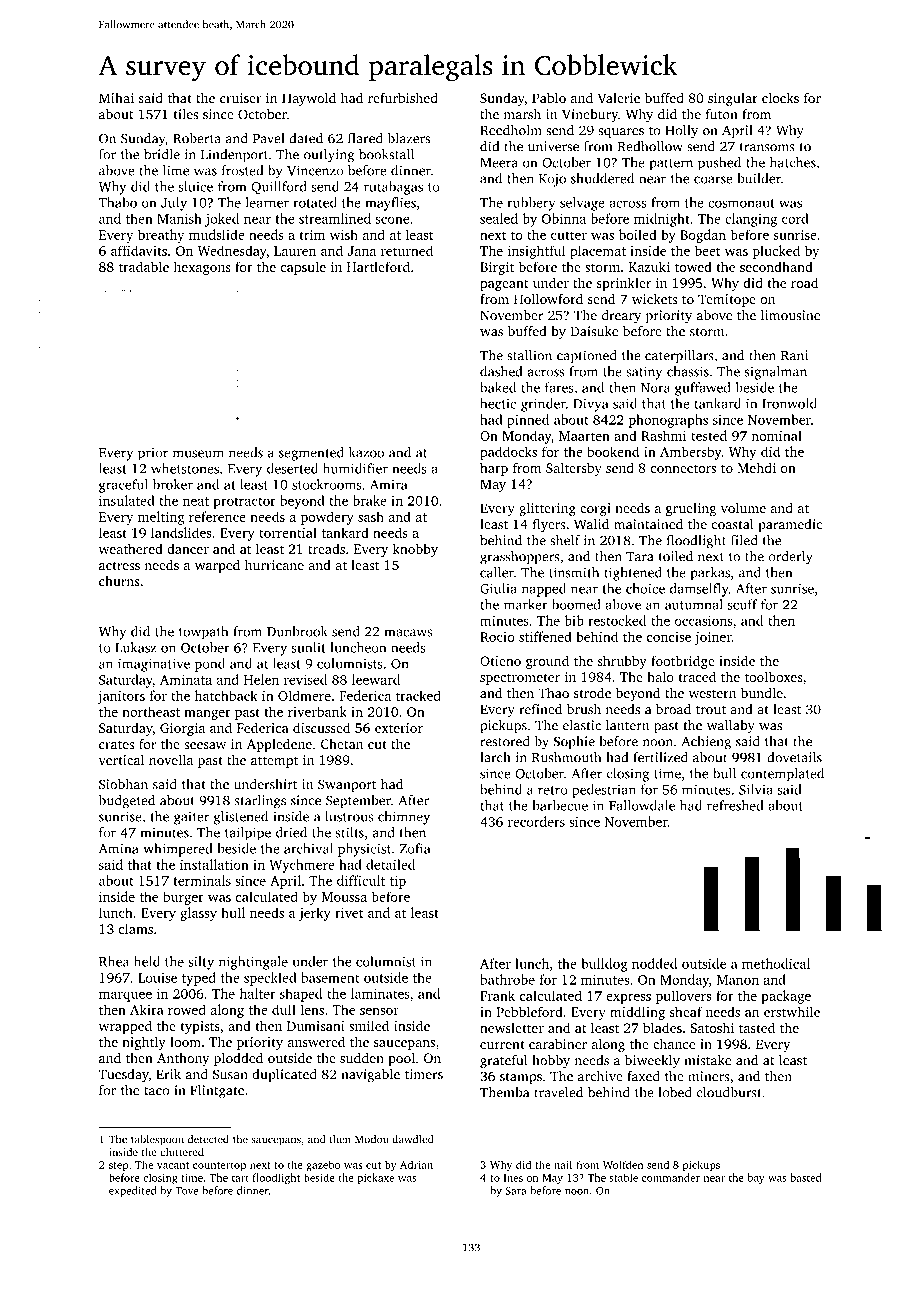 The width and height of the screenshot is (924, 1308). Describe the element at coordinates (776, 266) in the screenshot. I see `secondhand` at that location.
